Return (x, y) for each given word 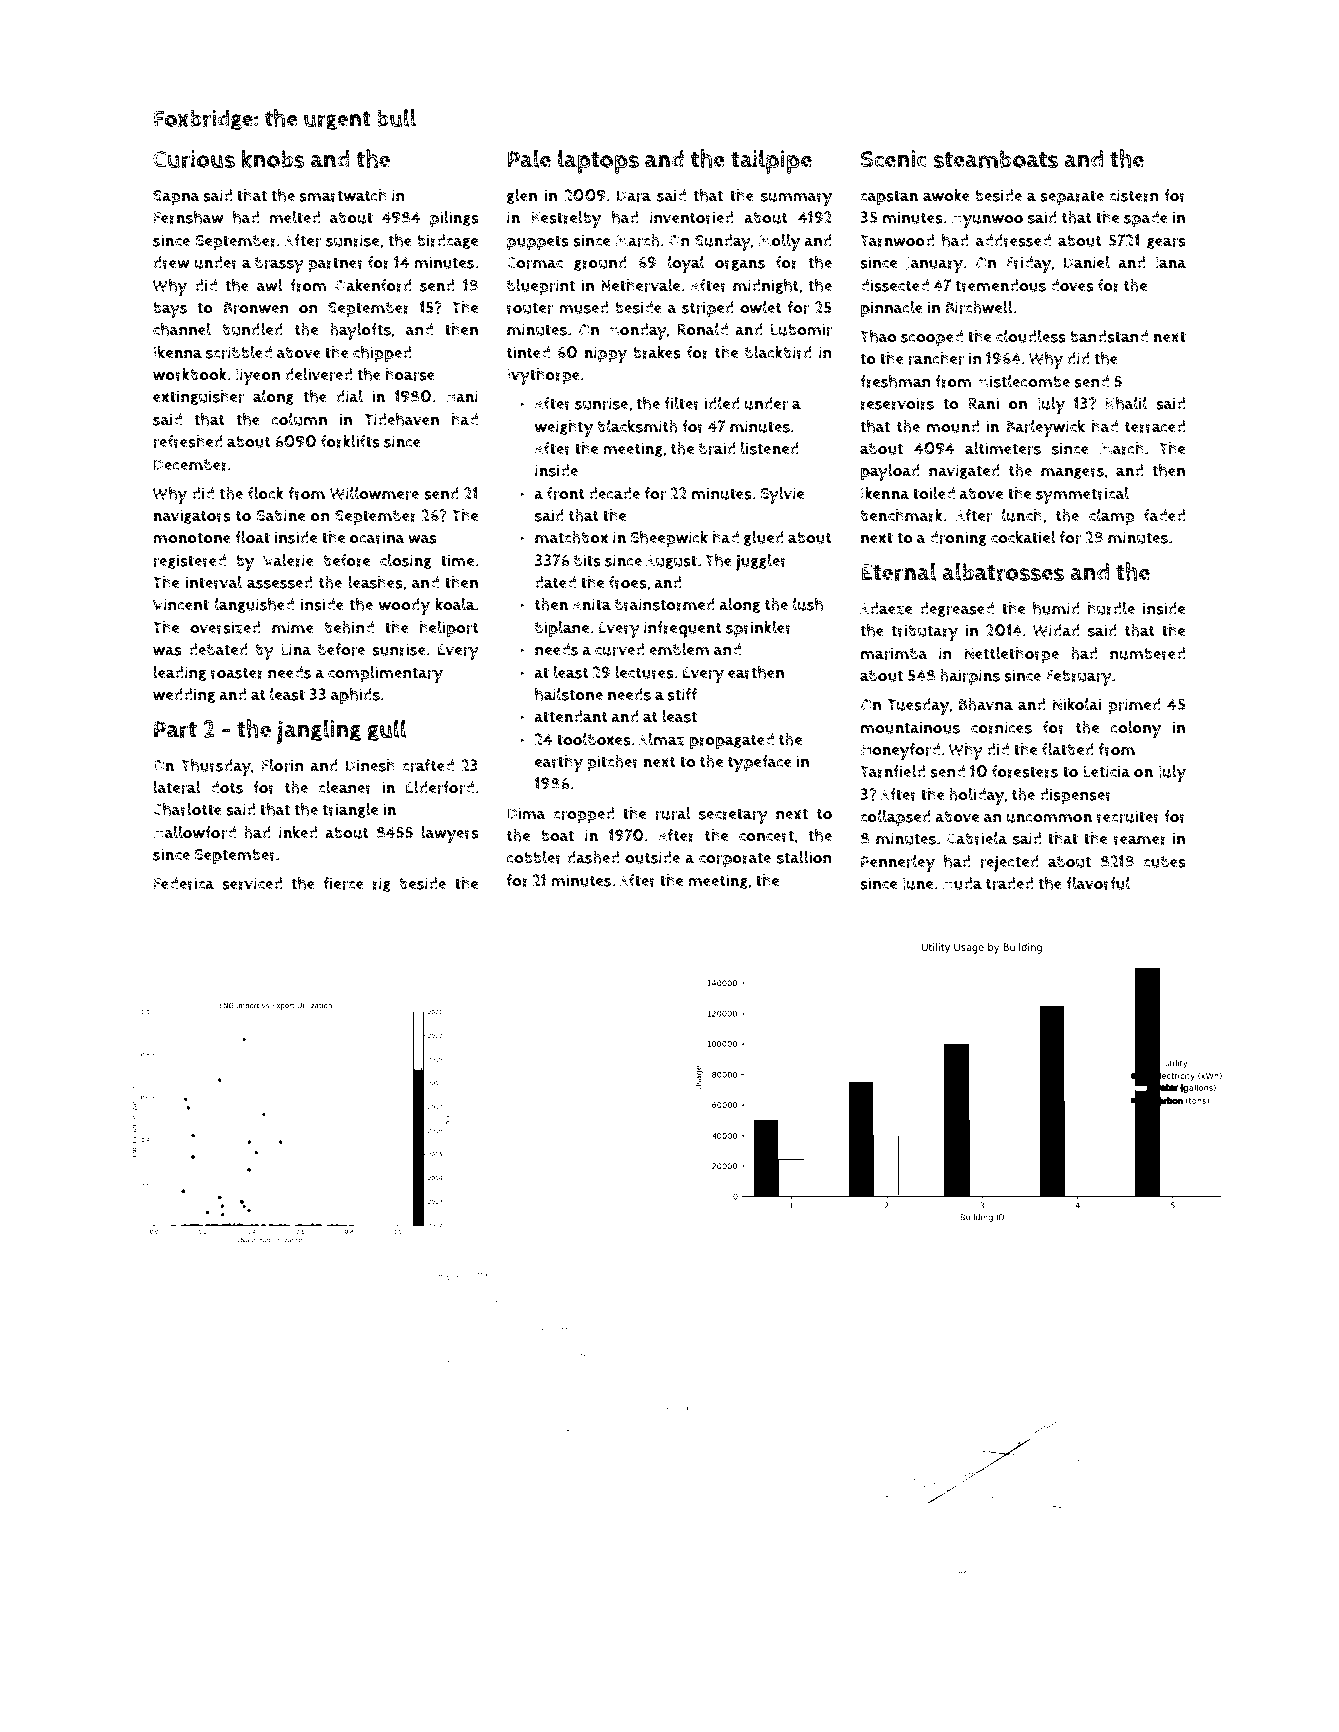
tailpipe (771, 161)
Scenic (894, 159)
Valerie (288, 560)
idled (722, 403)
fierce (344, 883)
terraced (1155, 426)
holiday (976, 796)
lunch (1022, 515)
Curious (194, 159)
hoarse (410, 374)
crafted (428, 765)
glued (764, 538)
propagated (732, 741)
